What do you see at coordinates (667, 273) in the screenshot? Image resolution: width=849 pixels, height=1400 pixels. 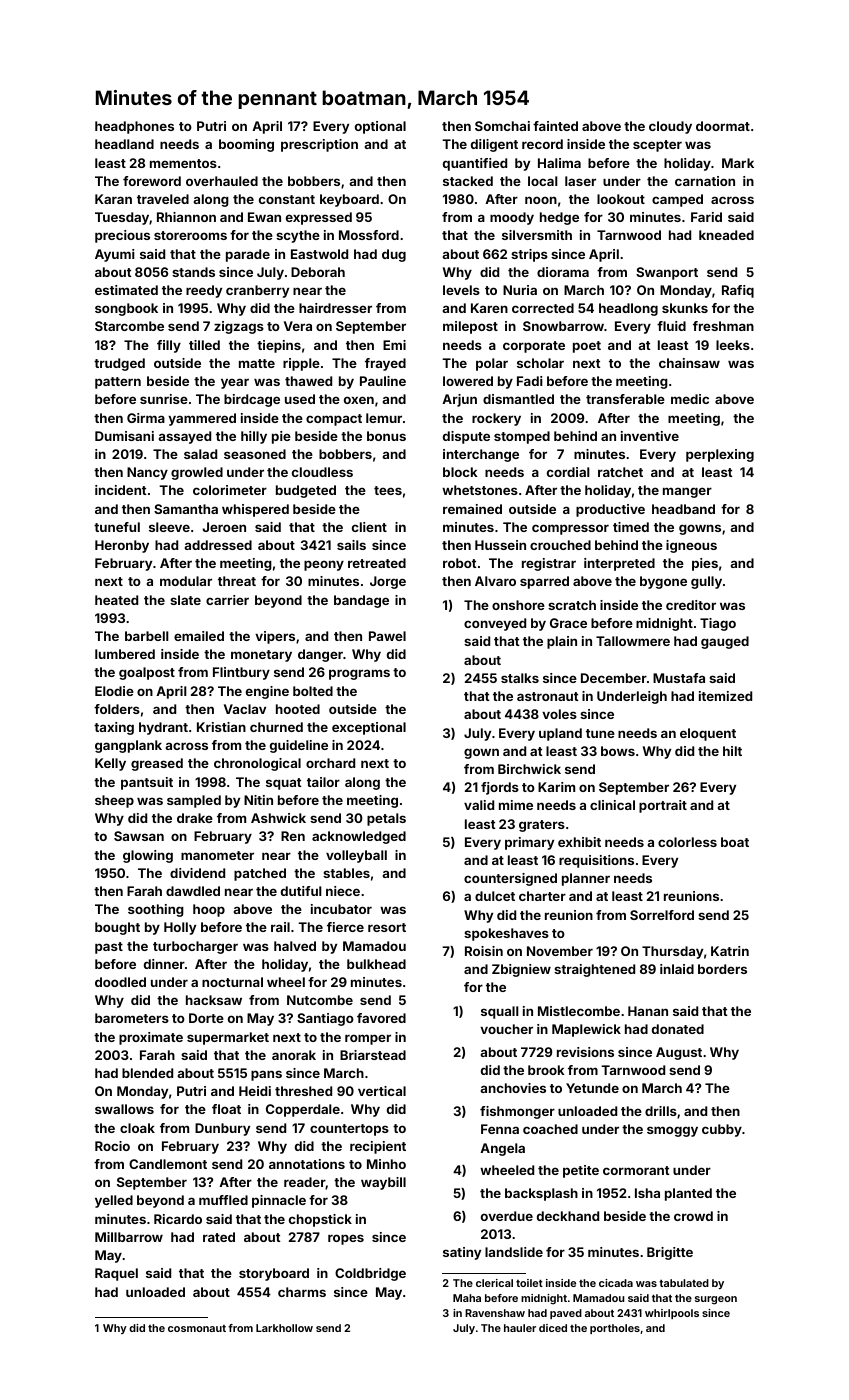 I see `Swanport` at bounding box center [667, 273].
